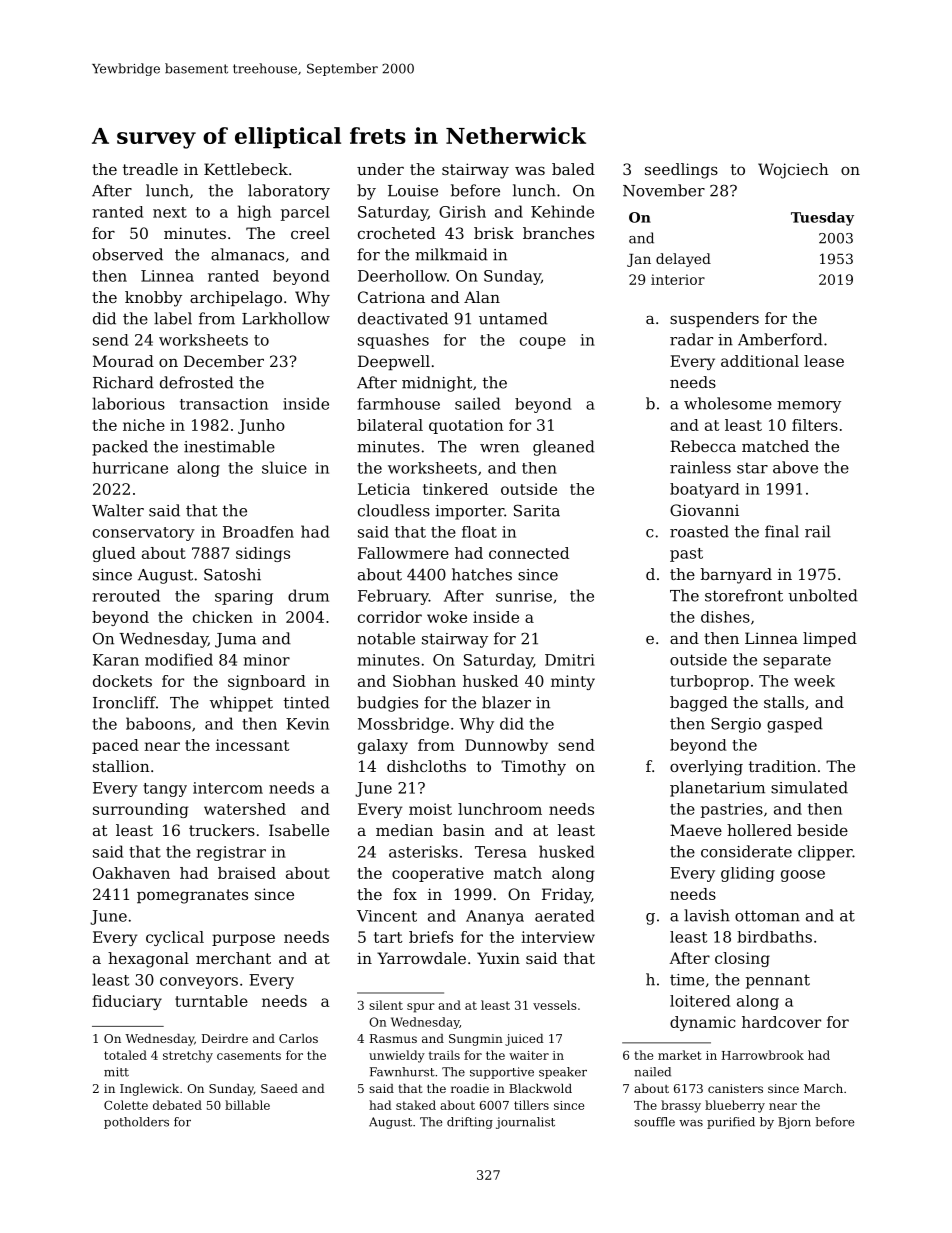 This document has width=952, height=1233. I want to click on Amberford, so click(780, 339).
